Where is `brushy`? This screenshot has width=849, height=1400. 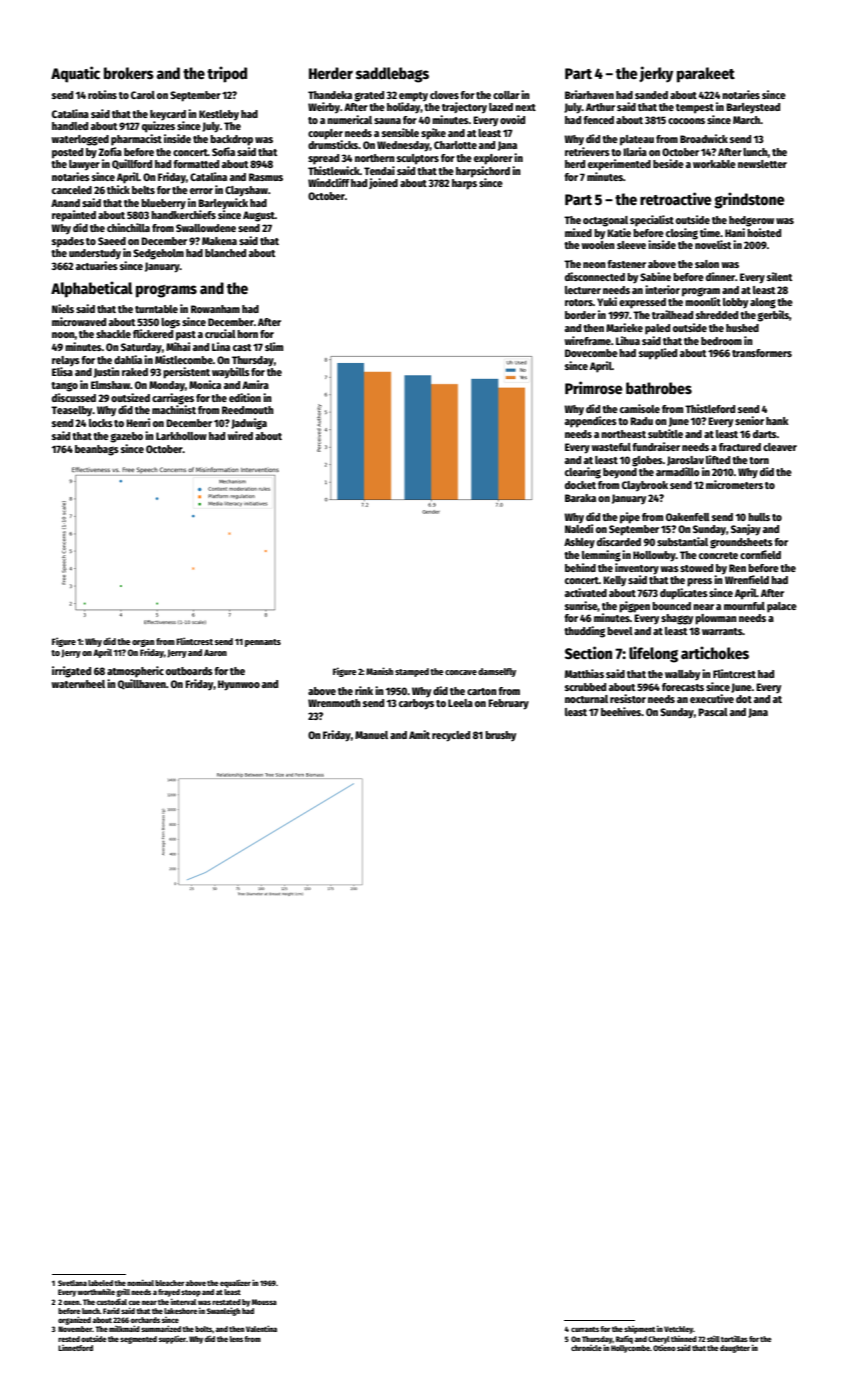
brushy is located at coordinates (500, 736).
